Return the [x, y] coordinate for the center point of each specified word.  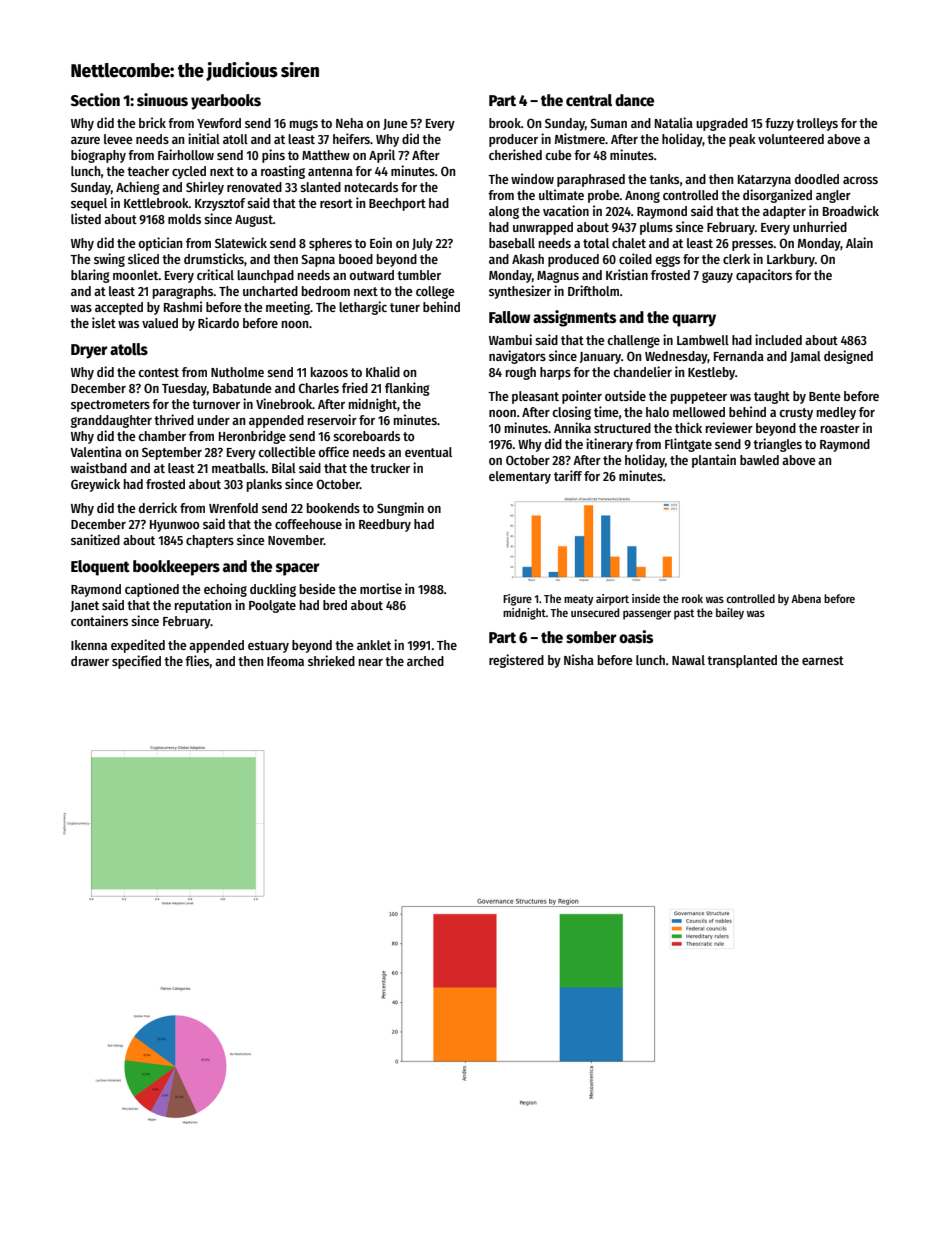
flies [197, 660]
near [371, 662]
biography [98, 156]
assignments [574, 318]
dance [634, 100]
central [589, 100]
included [778, 339]
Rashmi [183, 306]
